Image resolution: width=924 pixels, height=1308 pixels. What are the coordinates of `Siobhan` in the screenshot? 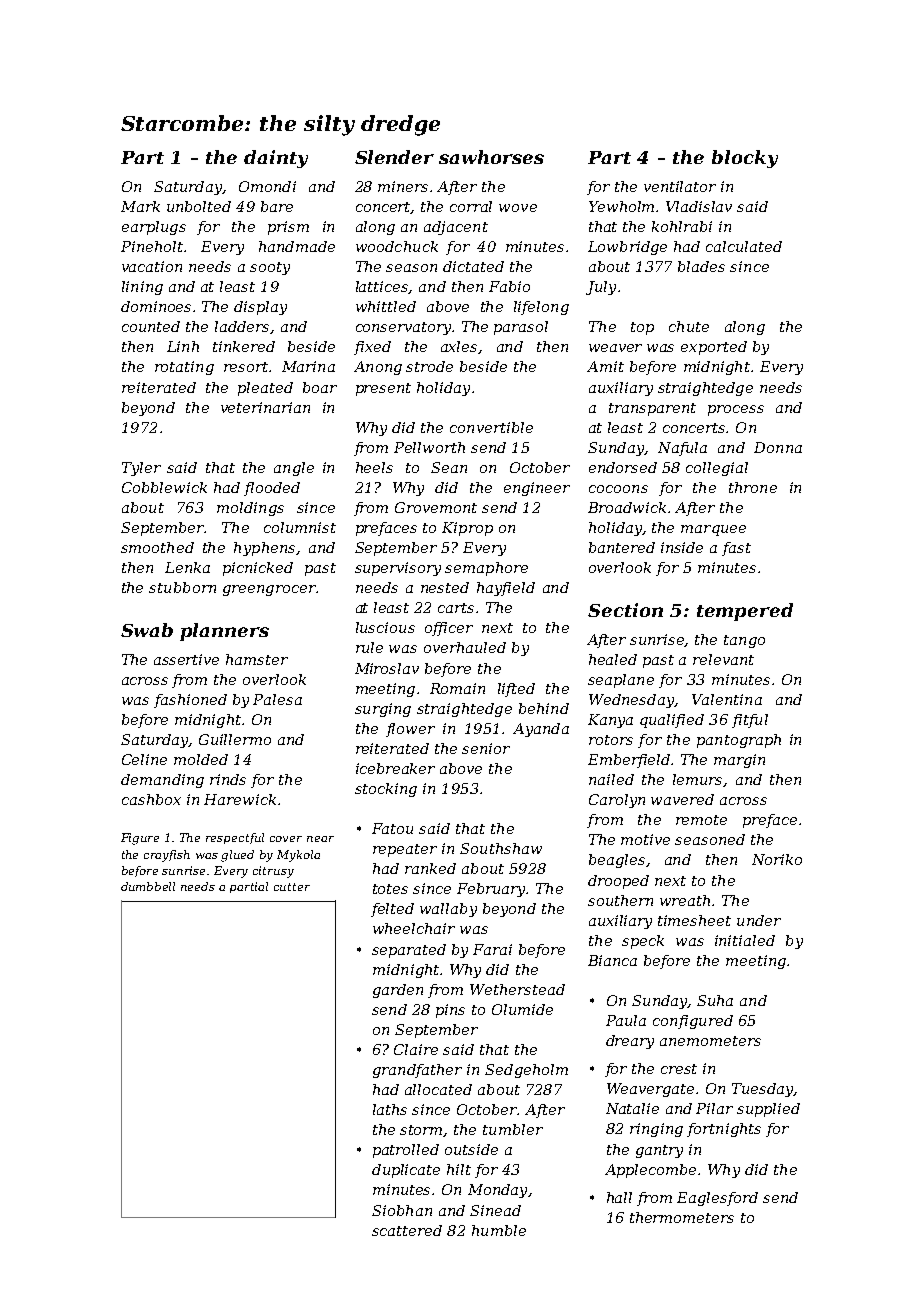 It's located at (402, 1210).
